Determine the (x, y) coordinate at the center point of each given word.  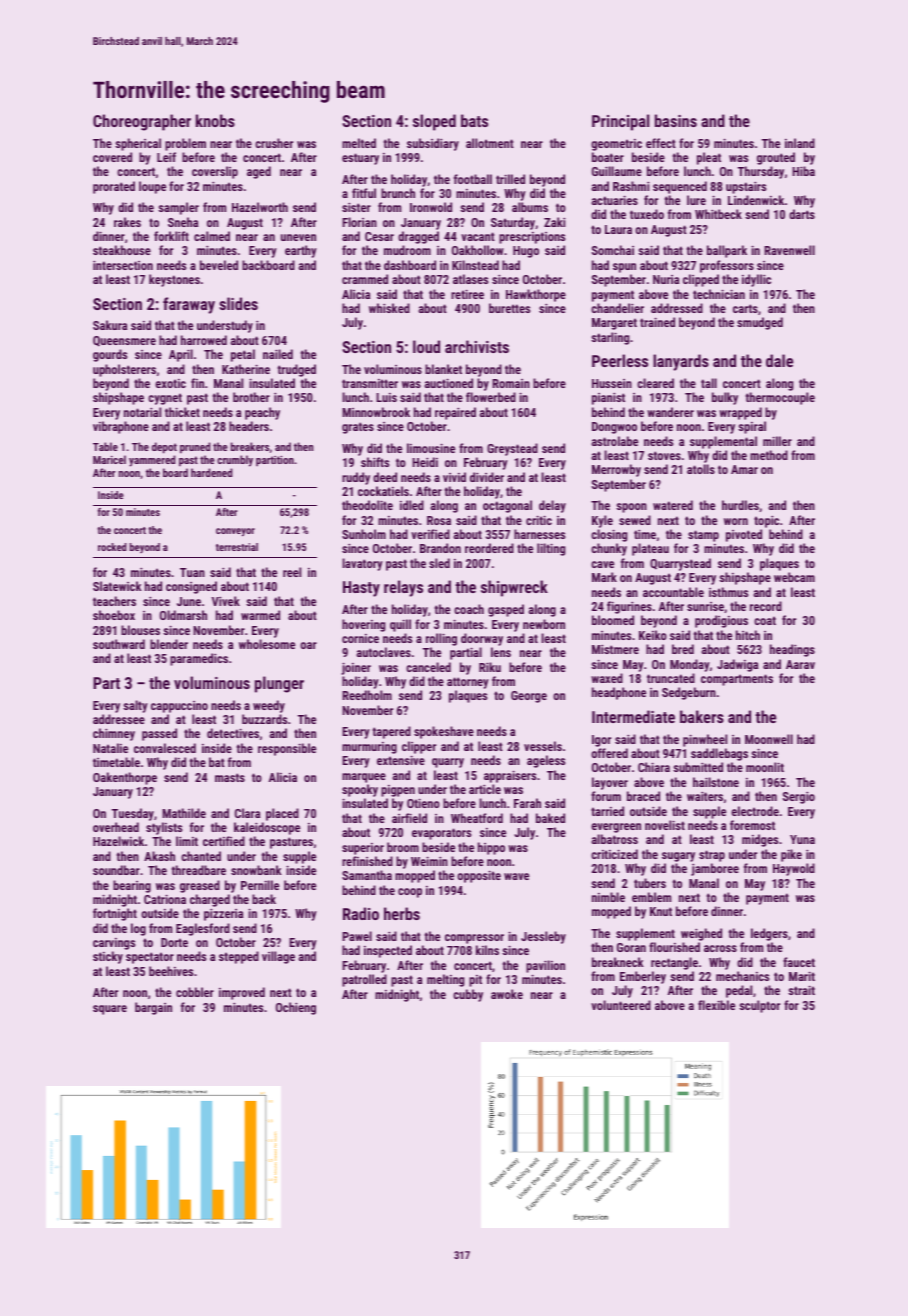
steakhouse (122, 250)
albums (530, 207)
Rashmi (631, 186)
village (278, 957)
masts (230, 777)
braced (643, 796)
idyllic (756, 280)
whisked (389, 308)
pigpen (398, 791)
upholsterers (124, 370)
